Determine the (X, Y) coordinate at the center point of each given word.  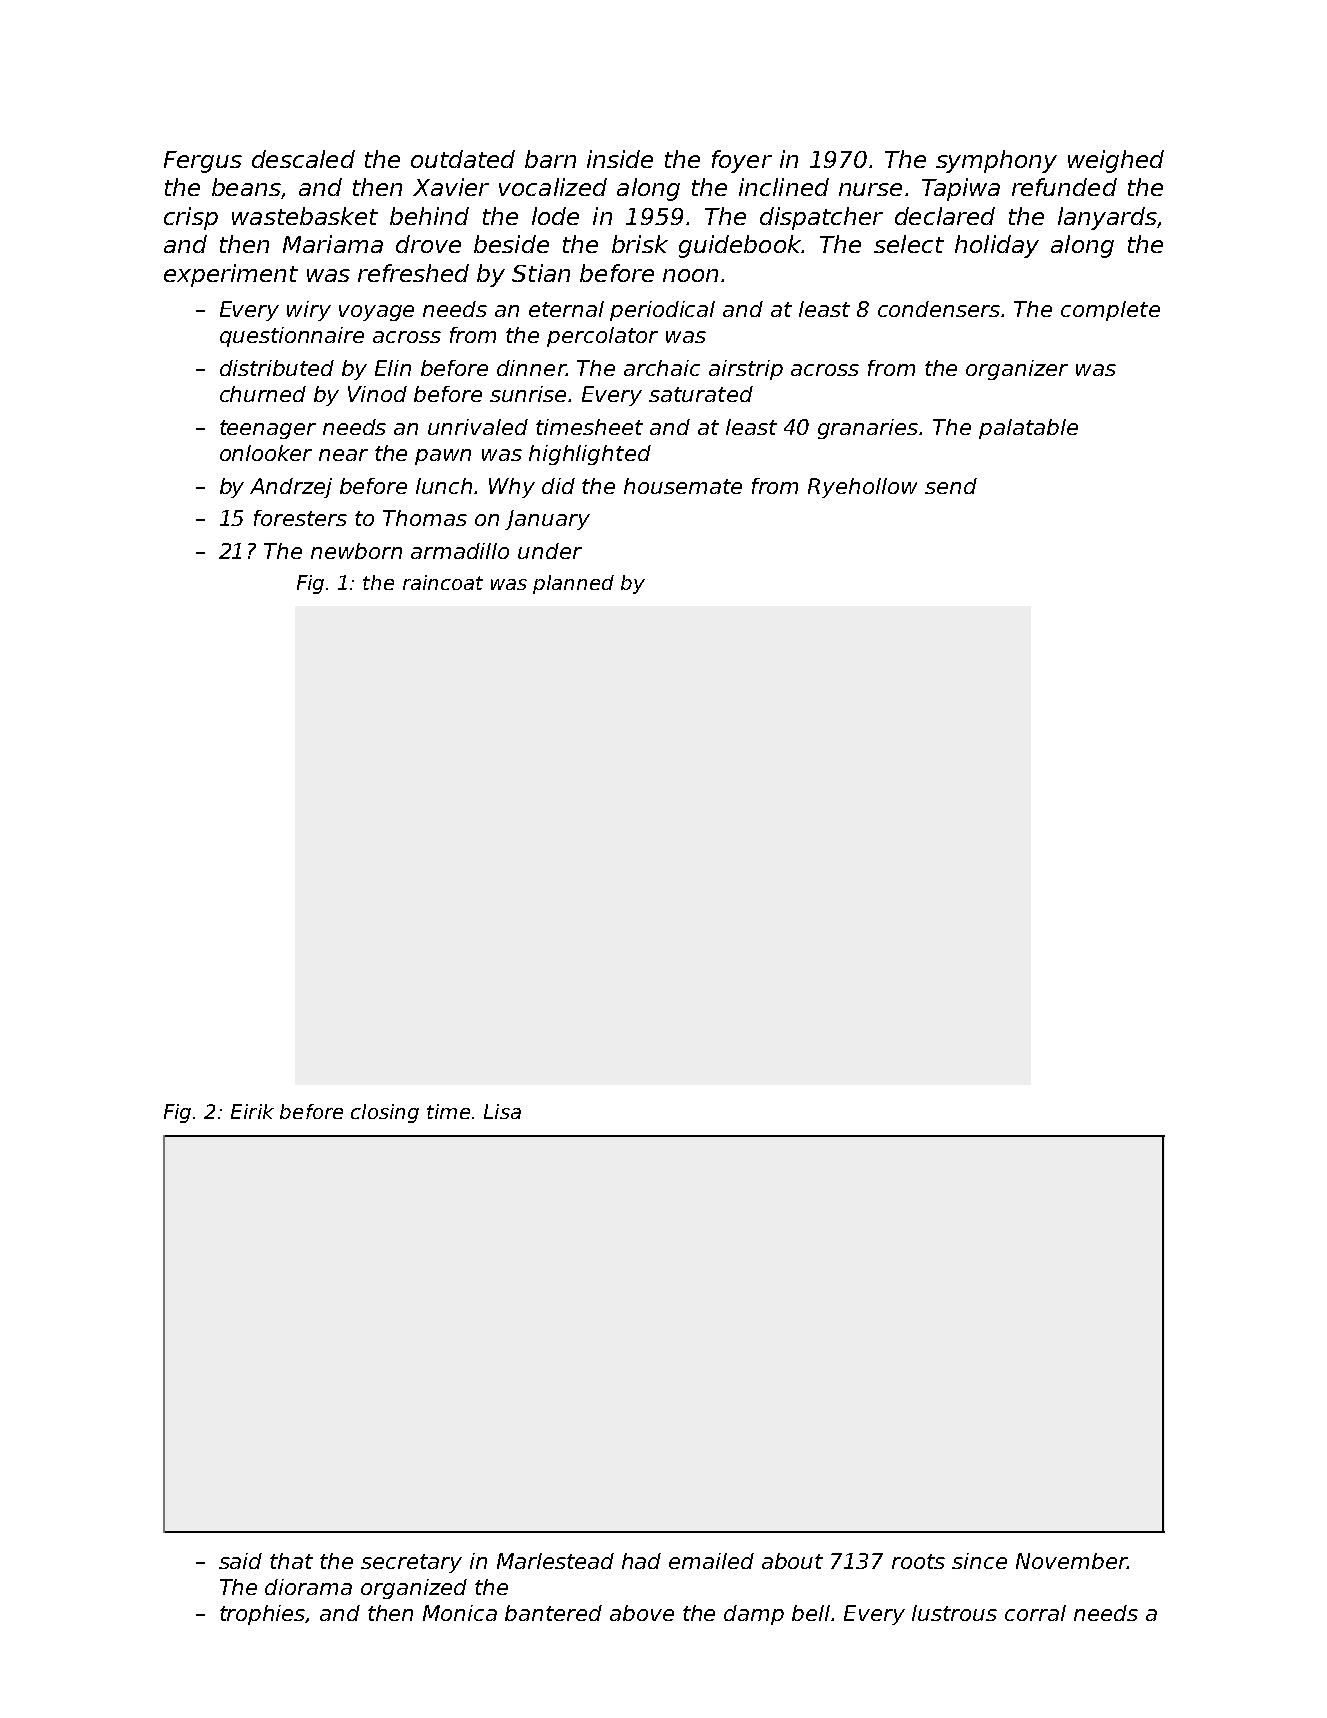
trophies (263, 1615)
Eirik (252, 1111)
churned (263, 394)
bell (811, 1613)
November (1071, 1561)
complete (1110, 311)
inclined (784, 187)
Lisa (502, 1111)
